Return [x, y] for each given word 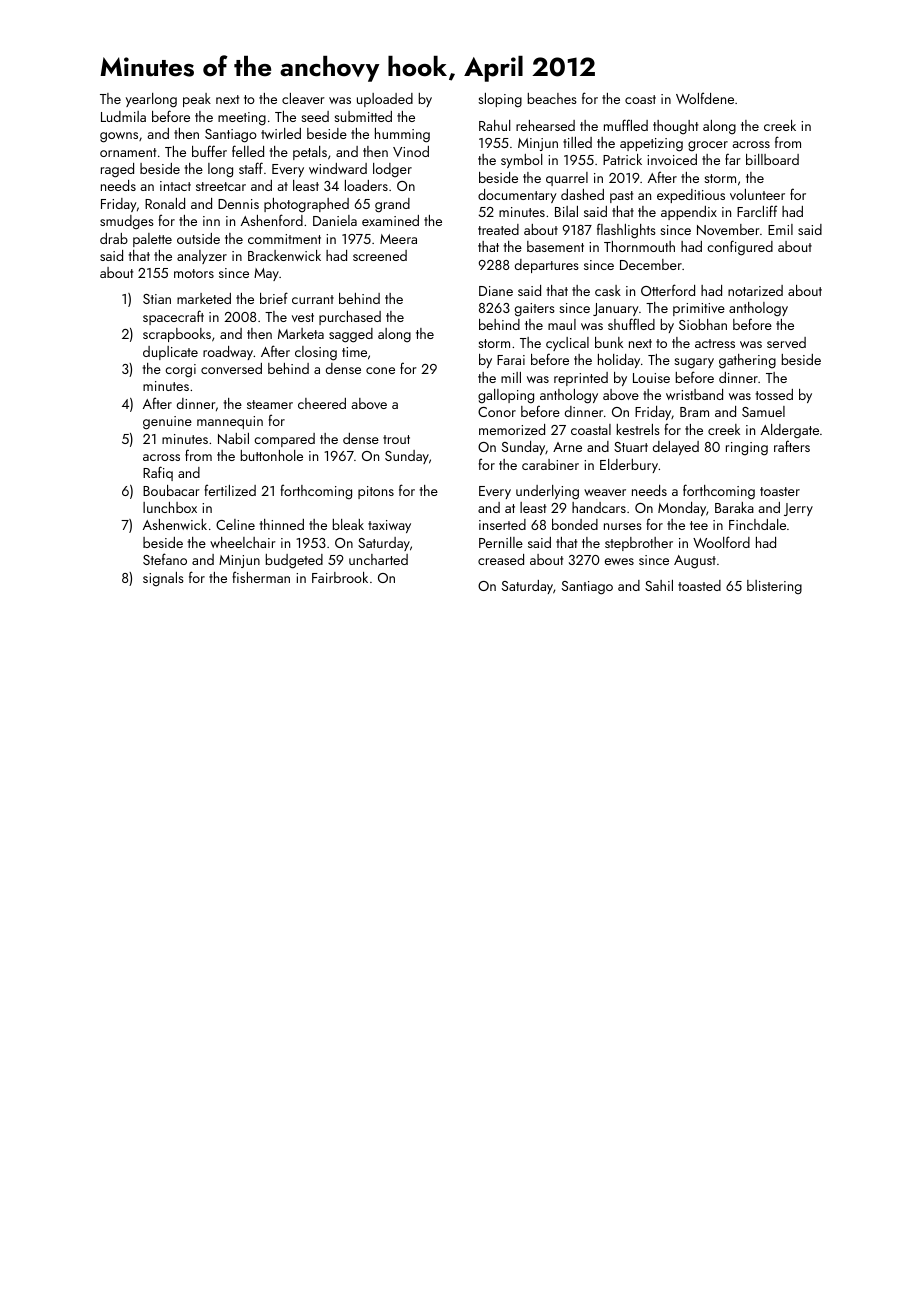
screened [380, 255]
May [266, 274]
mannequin [230, 422]
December [651, 264]
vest [303, 317]
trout [396, 439]
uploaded [385, 100]
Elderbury [629, 466]
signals [163, 579]
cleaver [303, 98]
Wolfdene [705, 98]
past [621, 197]
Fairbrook [340, 577]
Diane [496, 291]
